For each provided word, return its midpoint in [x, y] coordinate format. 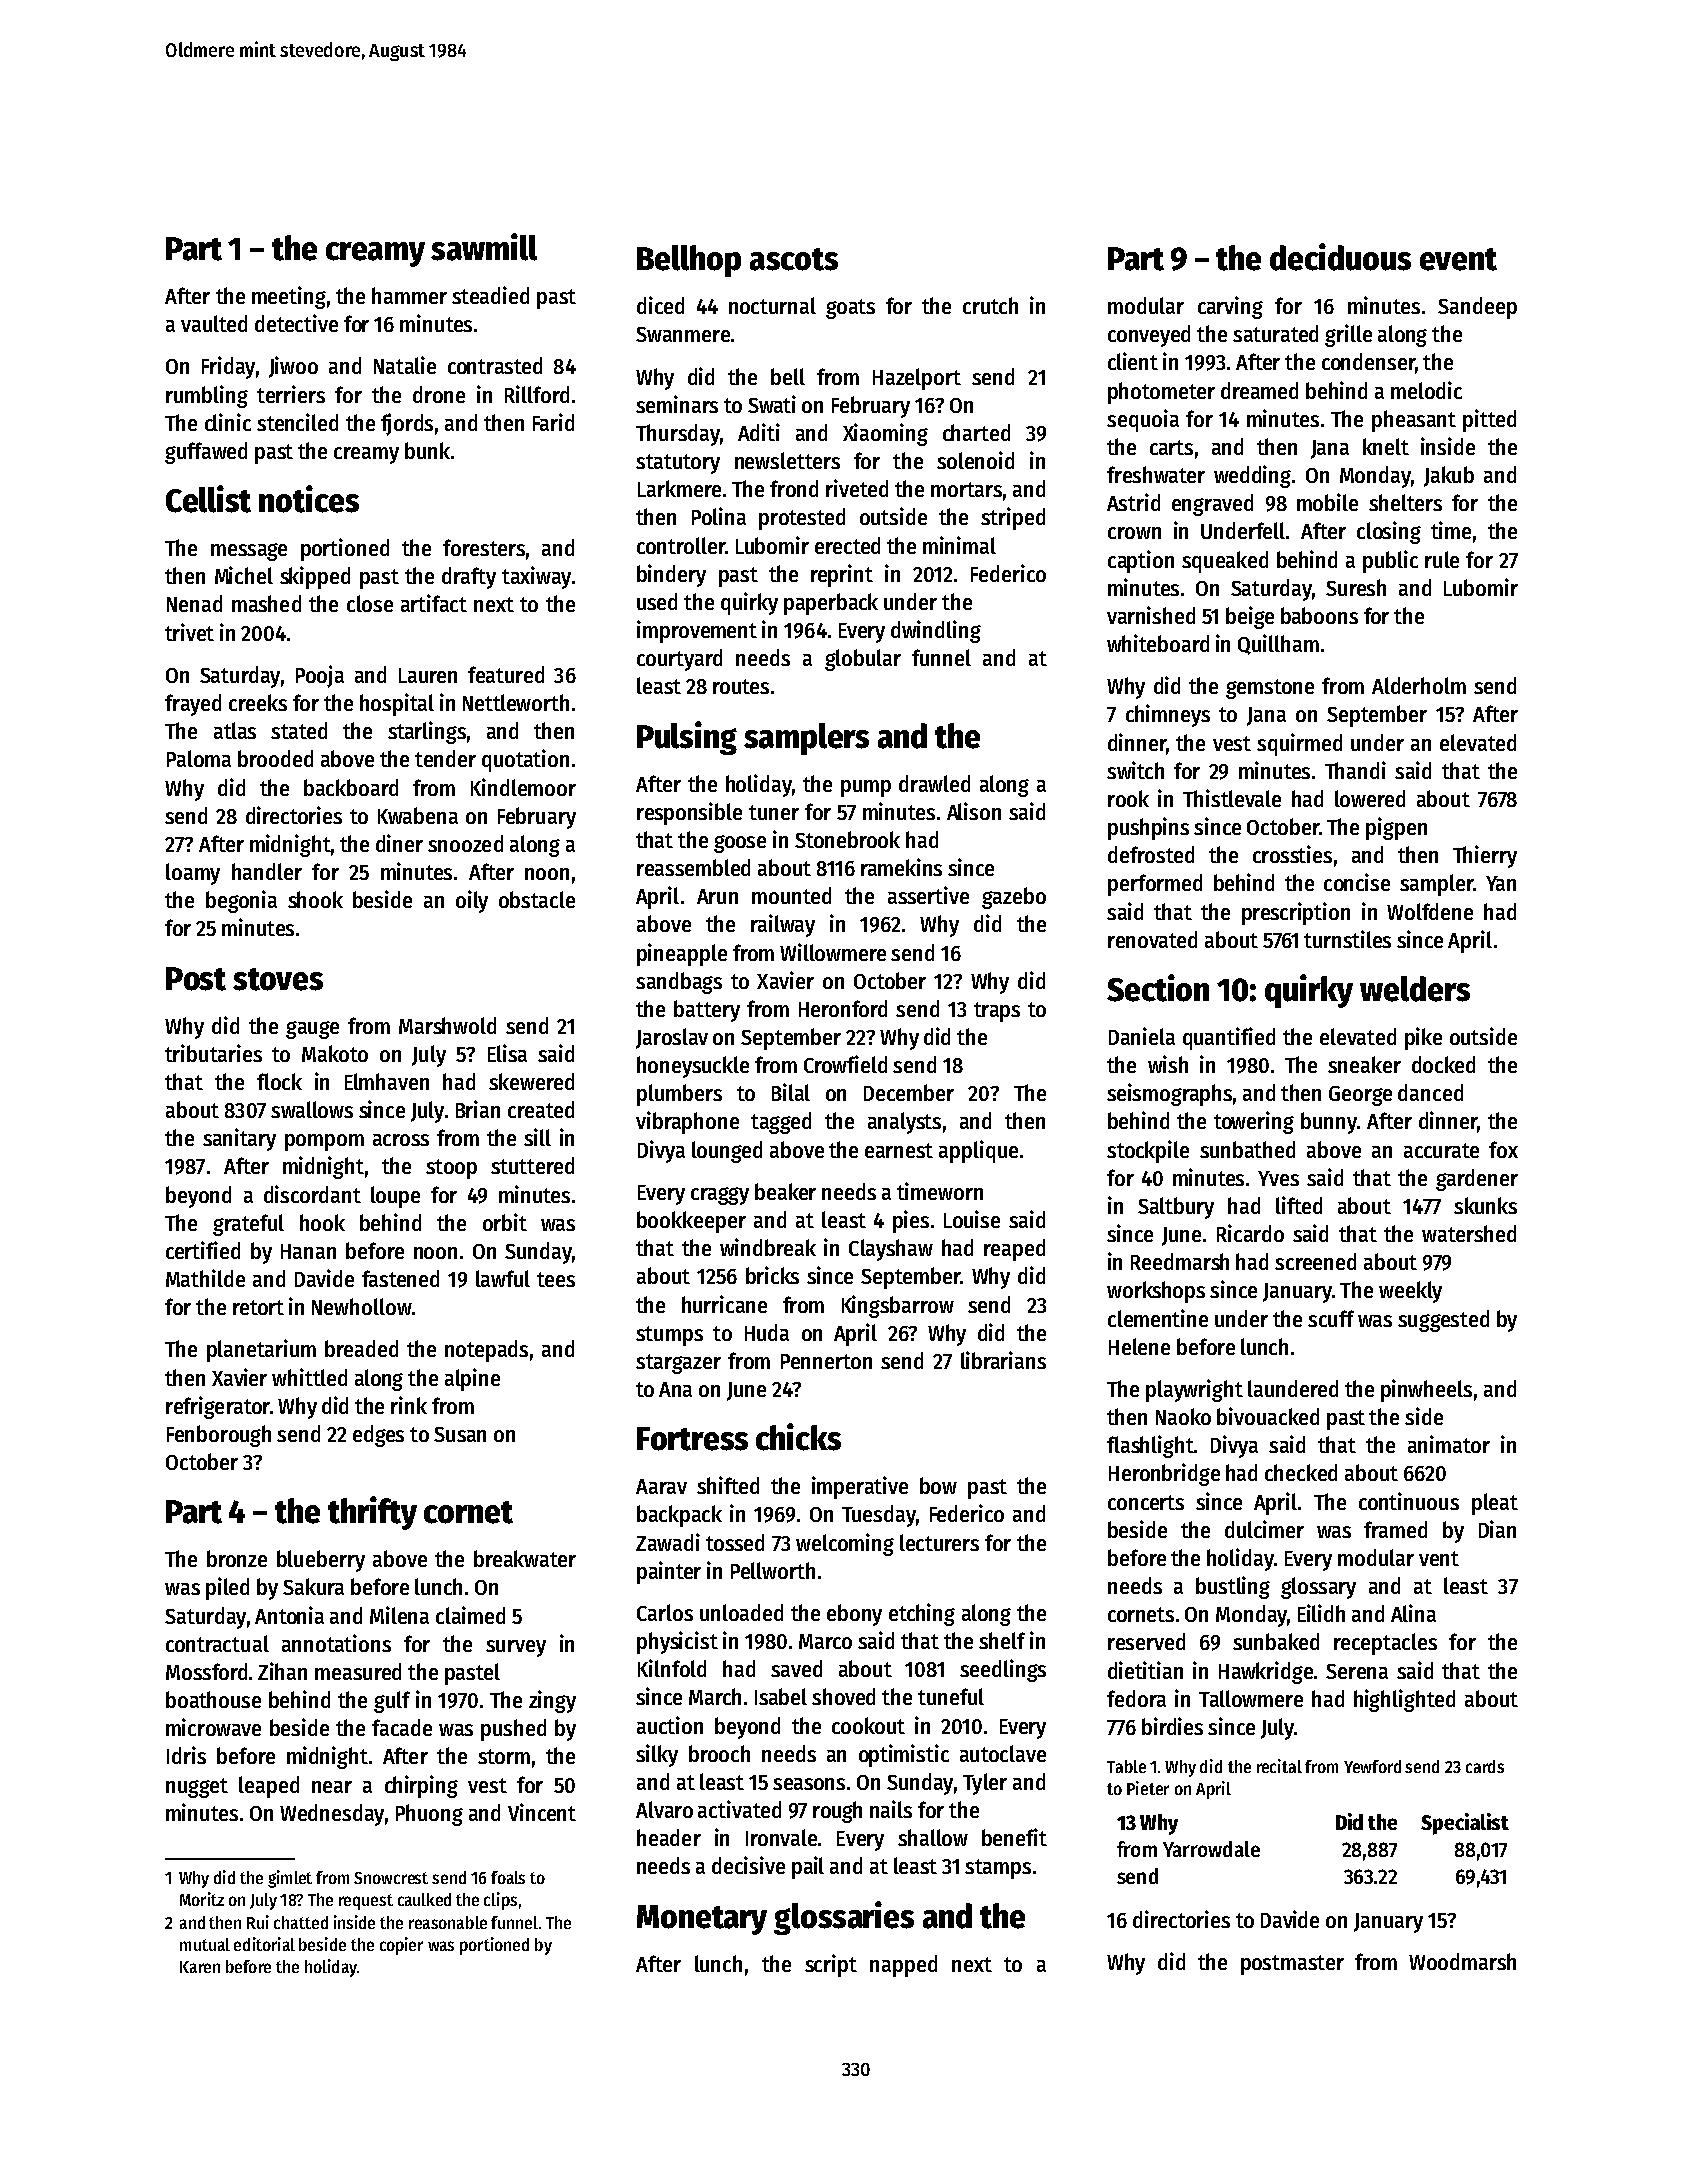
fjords [407, 424]
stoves [278, 979]
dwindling [936, 631]
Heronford [843, 1008]
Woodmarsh [1462, 1961]
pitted [1489, 420]
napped [903, 1966]
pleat [1495, 1504]
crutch [990, 305]
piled [227, 1588]
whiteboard [1158, 643]
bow [938, 1485]
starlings [427, 732]
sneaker [1364, 1064]
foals [508, 1877]
